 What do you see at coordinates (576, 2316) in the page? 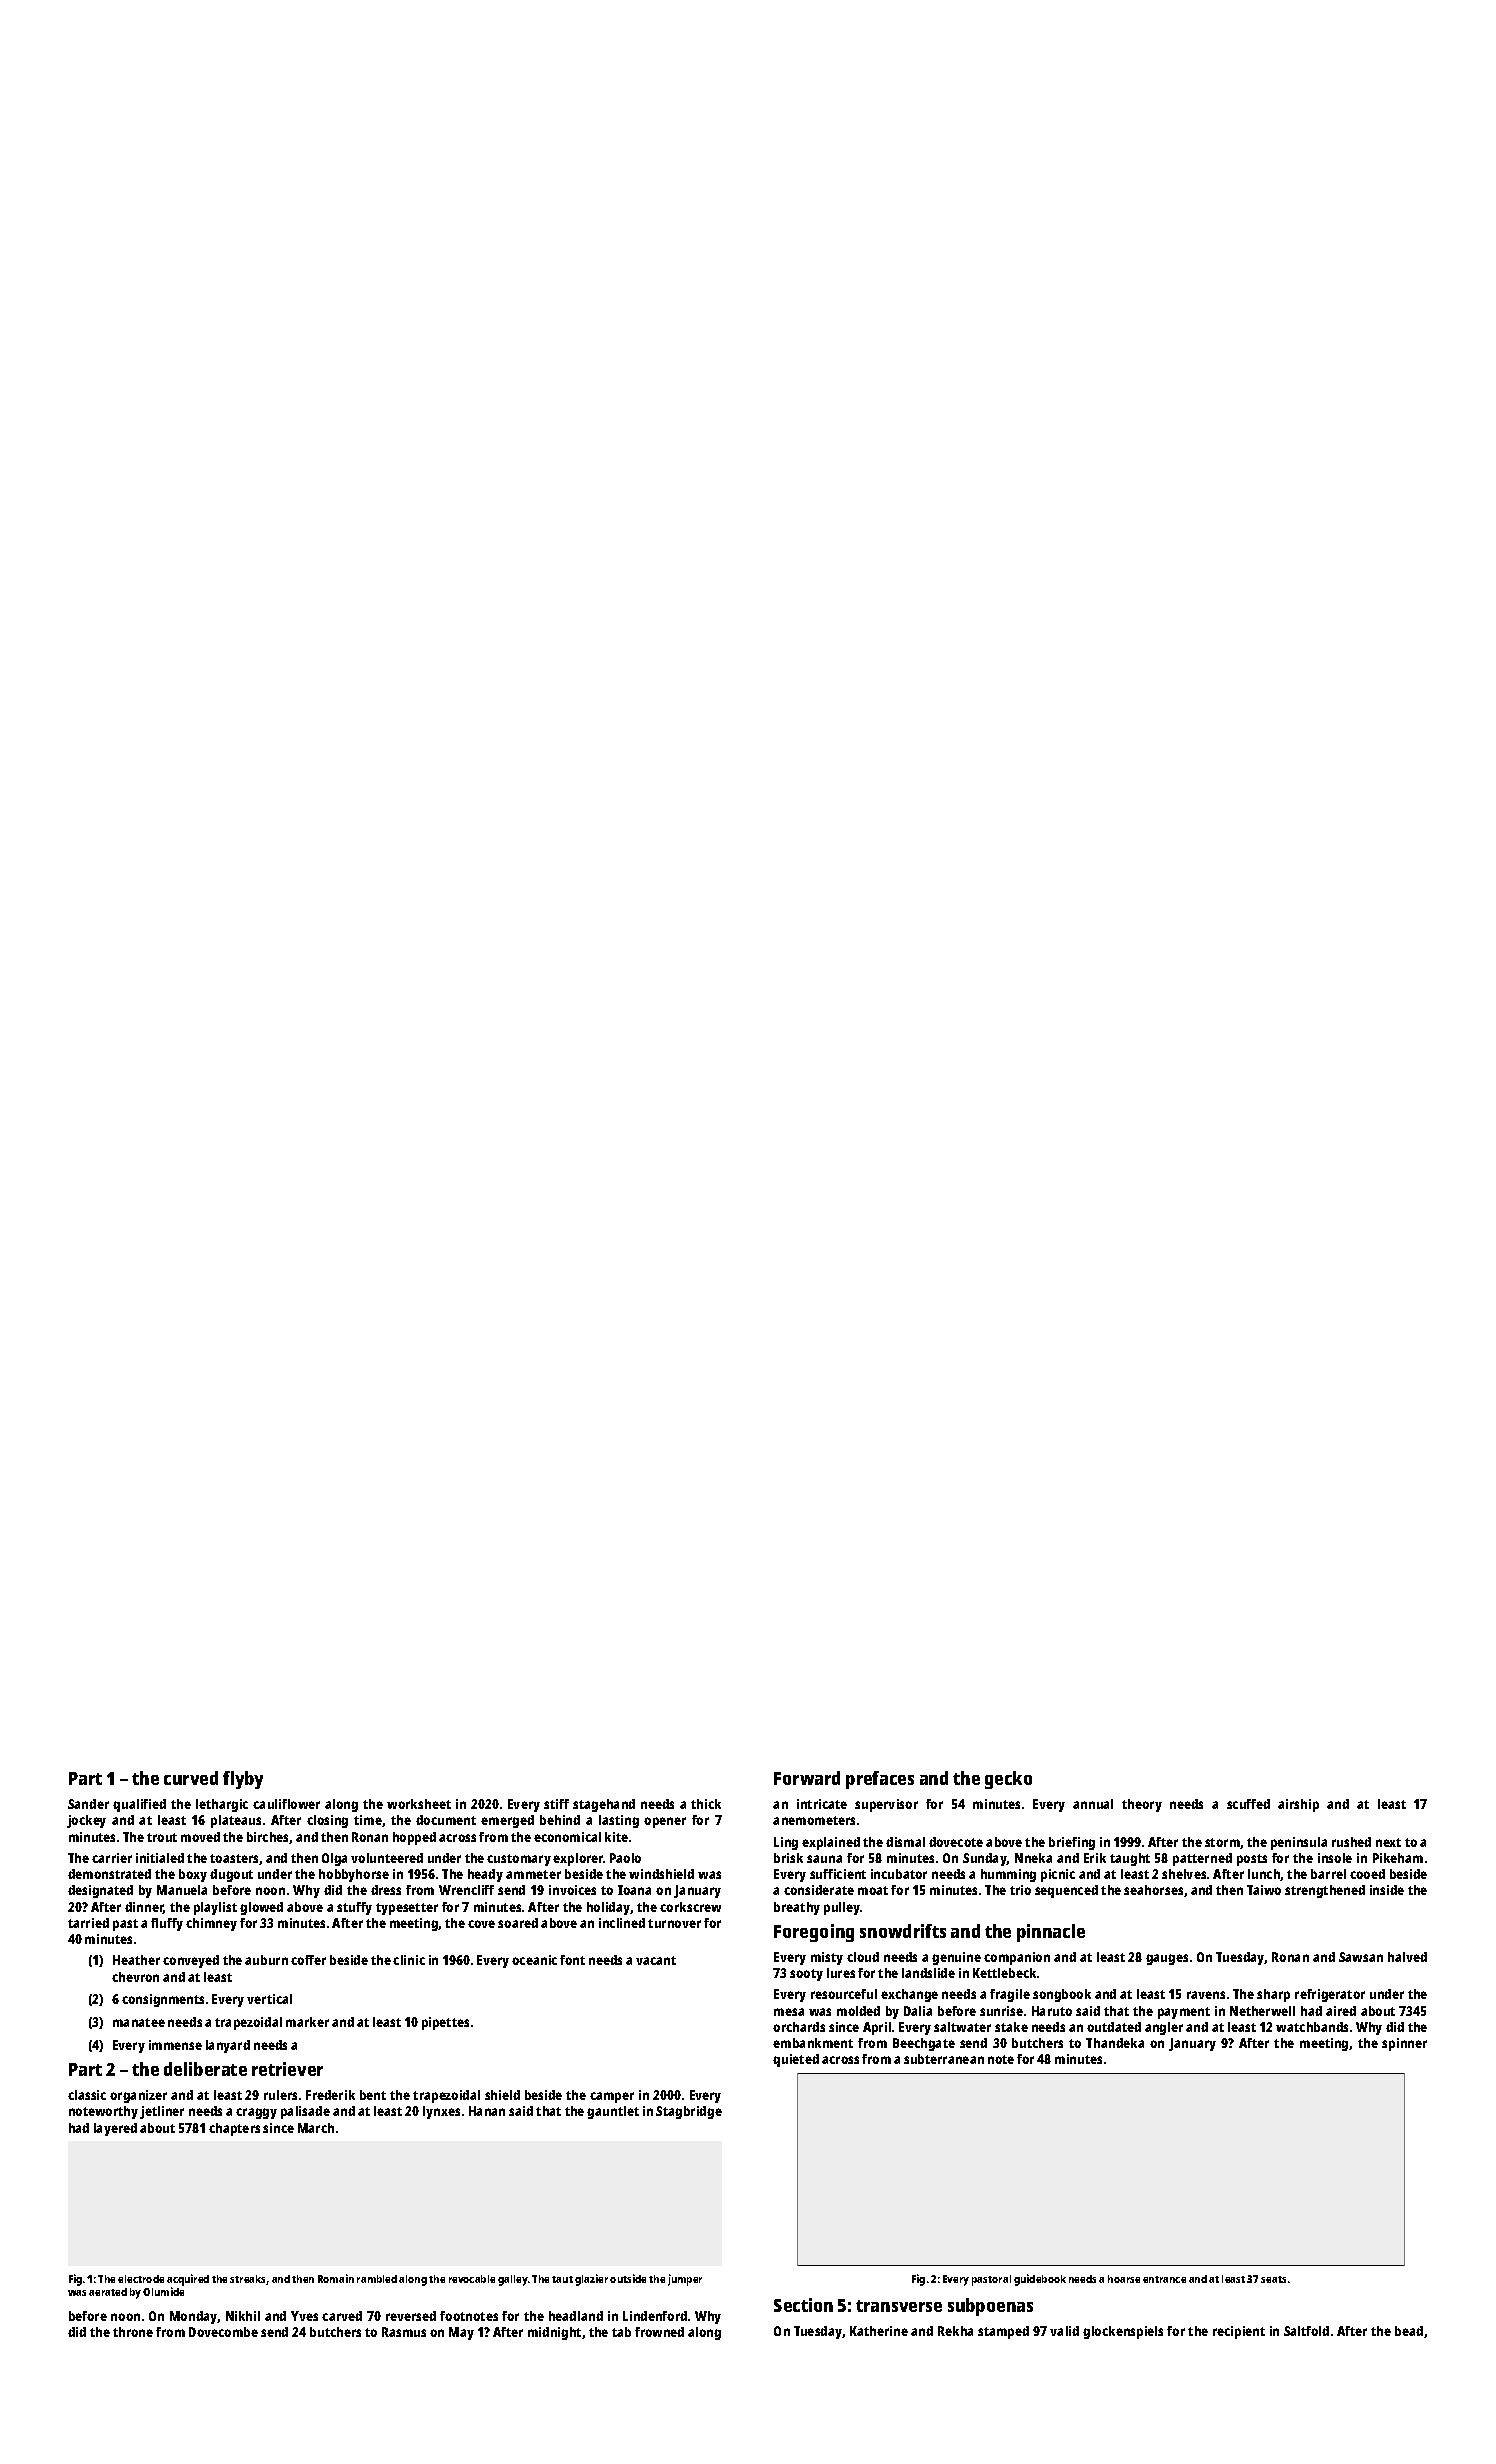
I see `headland` at bounding box center [576, 2316].
